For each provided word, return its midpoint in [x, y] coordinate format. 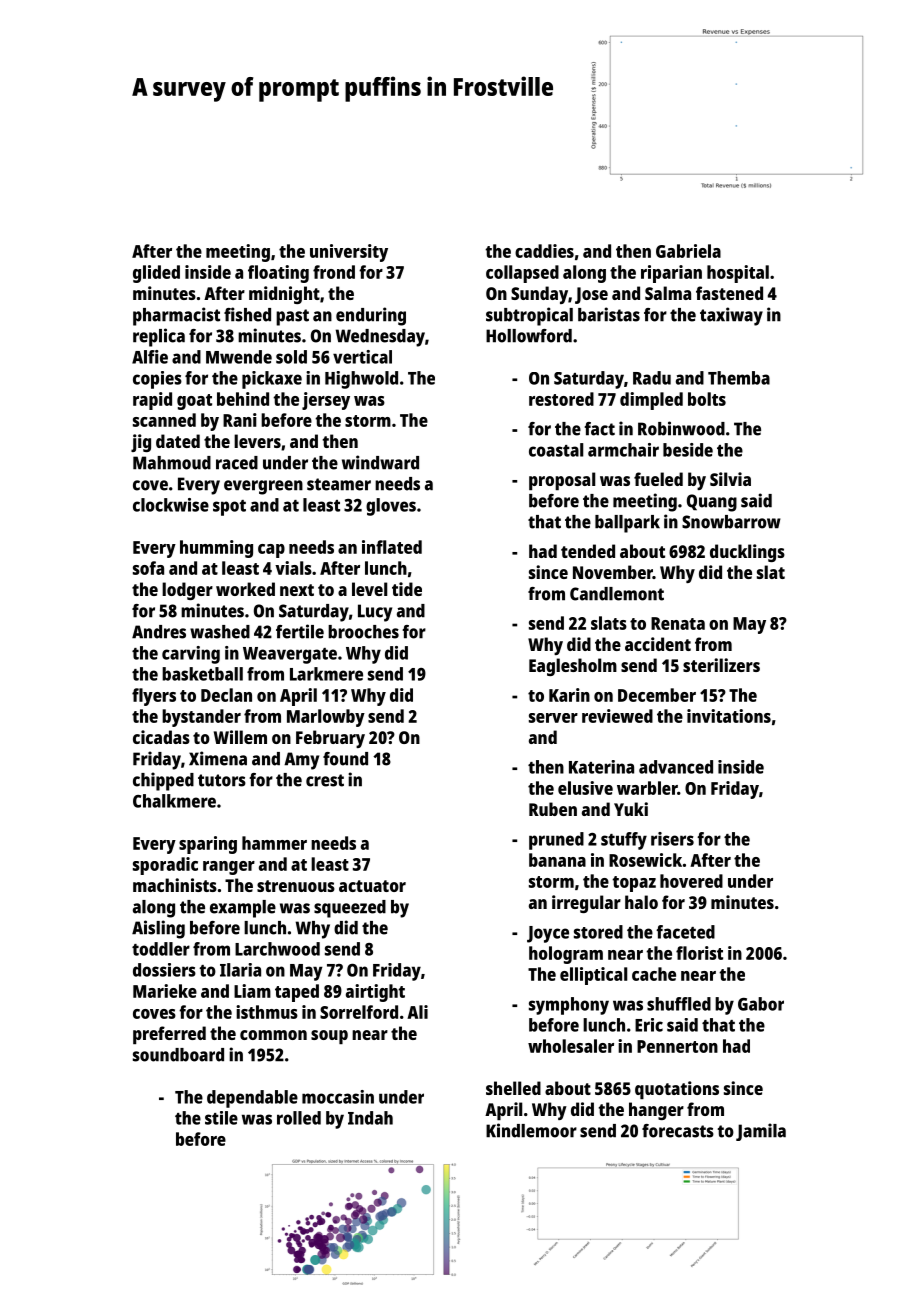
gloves [391, 507]
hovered [691, 881]
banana [557, 860]
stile [221, 1118]
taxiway [731, 316]
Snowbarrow [731, 522]
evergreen [263, 487]
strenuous [296, 886]
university [349, 253]
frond [334, 272]
